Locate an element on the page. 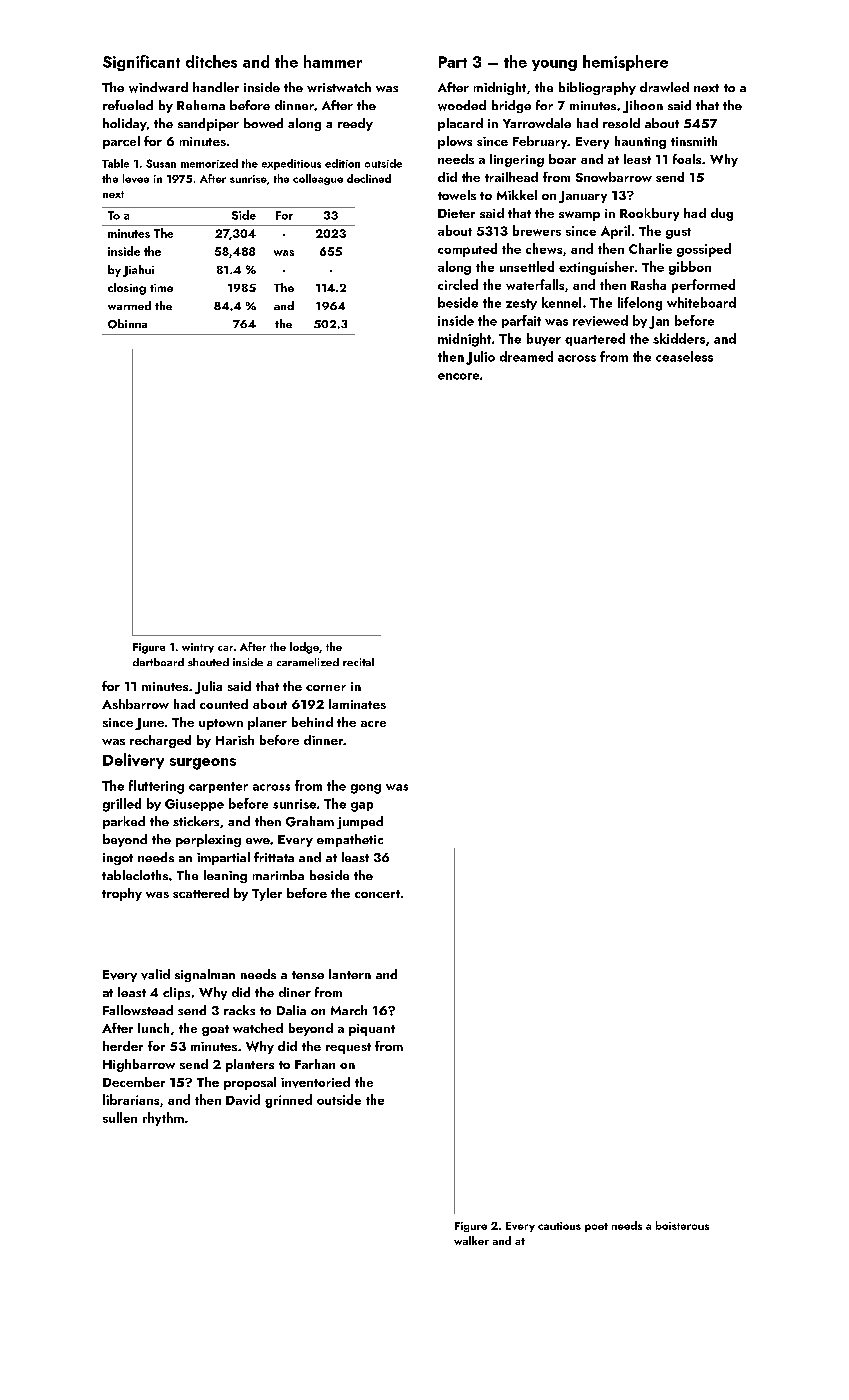 The height and width of the page is (1400, 849). bowed is located at coordinates (263, 123).
